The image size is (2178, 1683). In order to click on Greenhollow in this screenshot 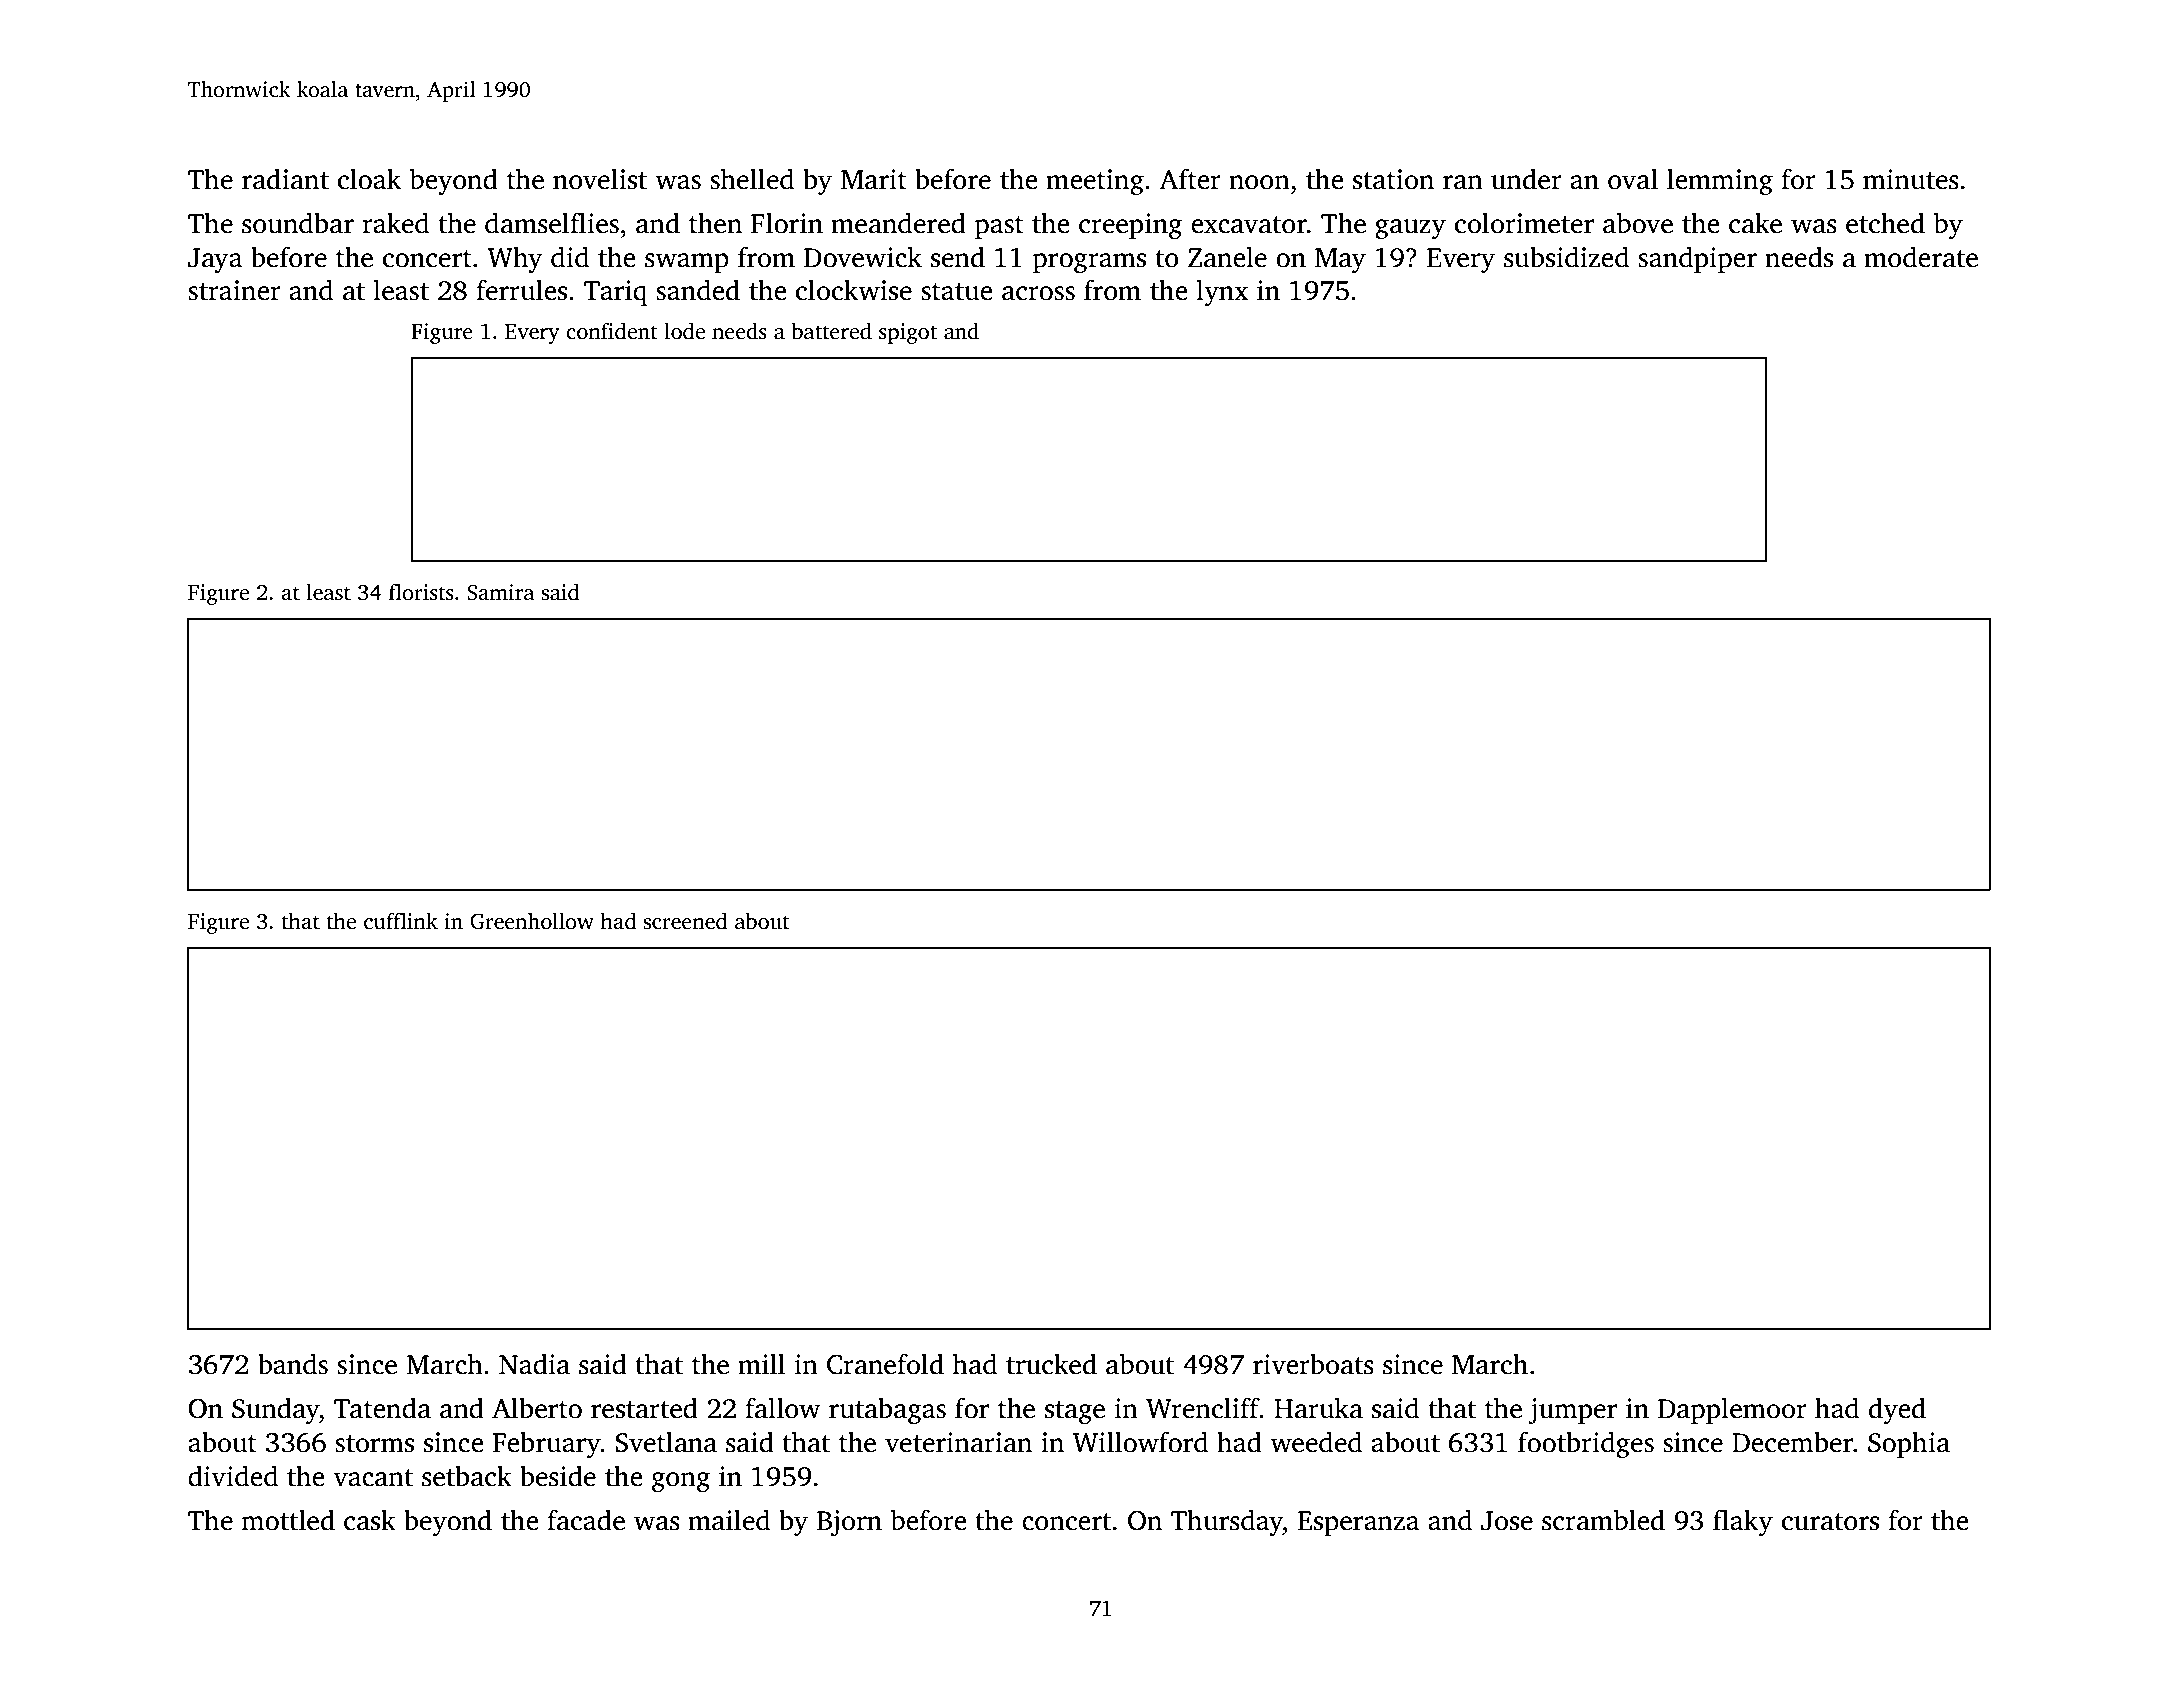, I will do `click(532, 921)`.
